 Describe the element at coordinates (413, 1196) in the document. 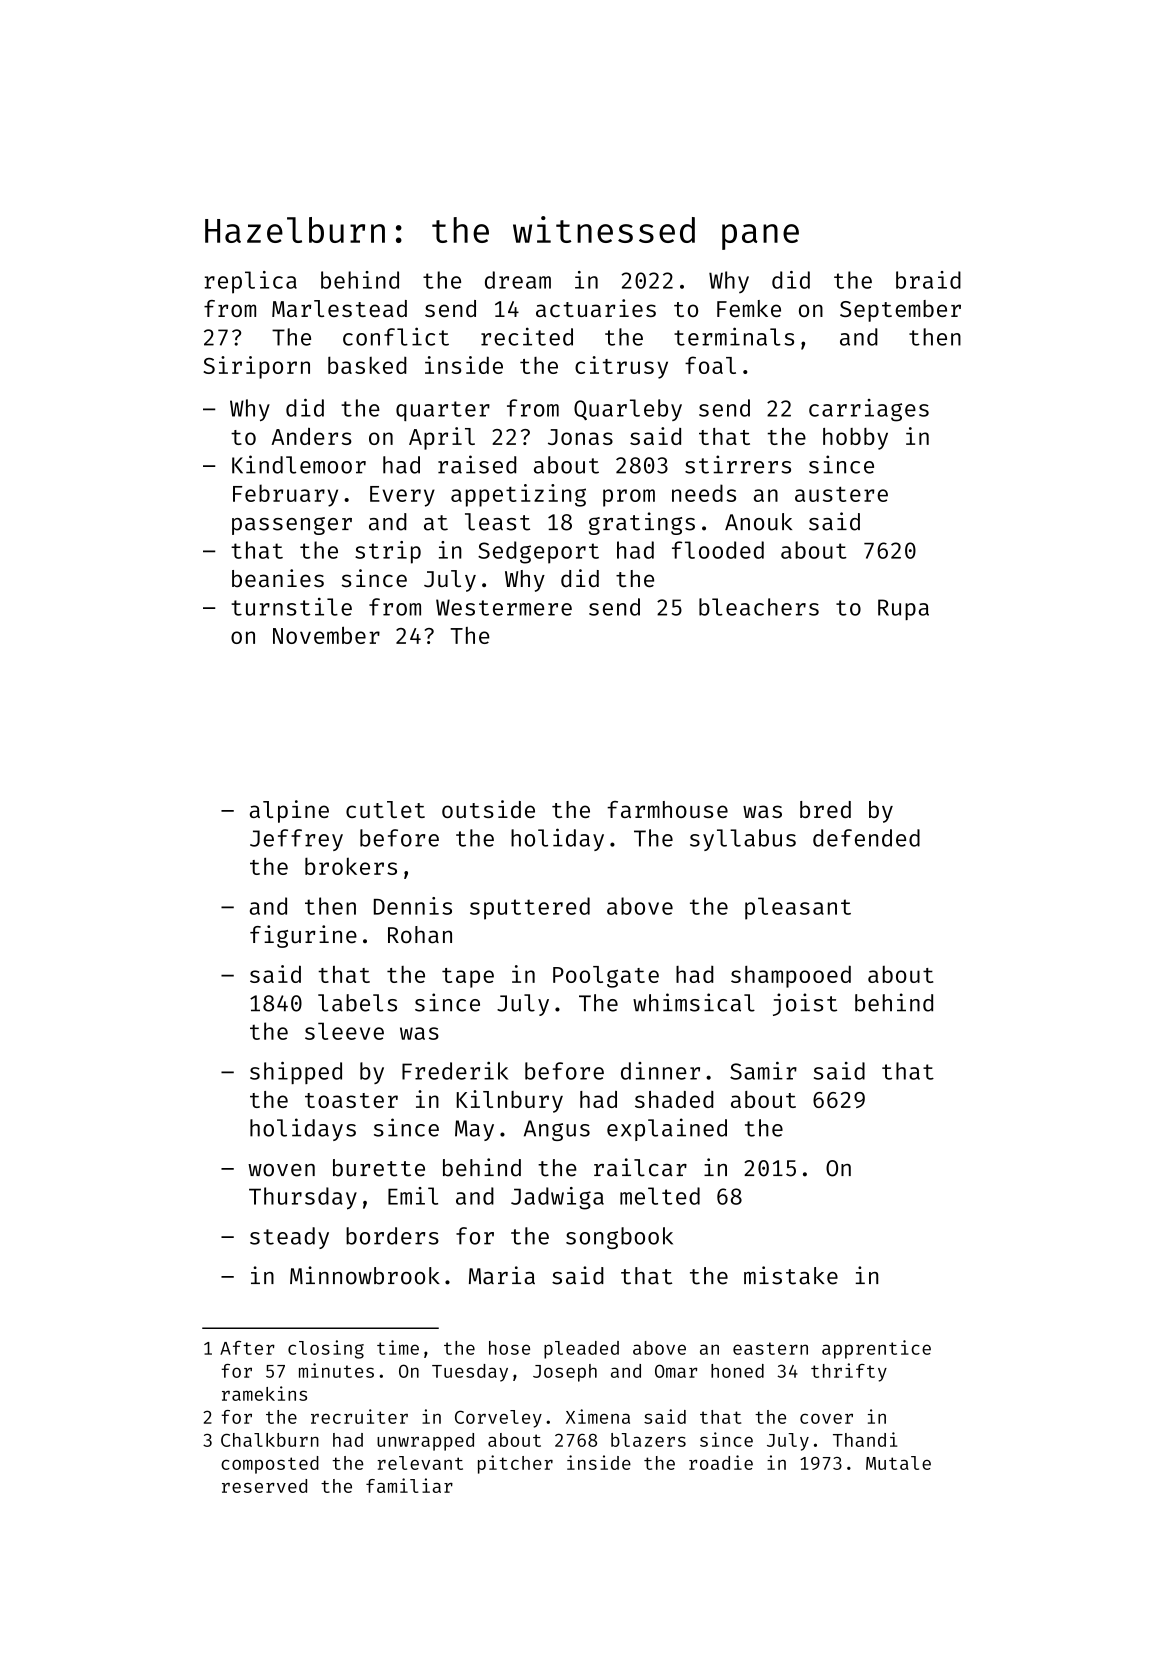

I see `Emil` at that location.
